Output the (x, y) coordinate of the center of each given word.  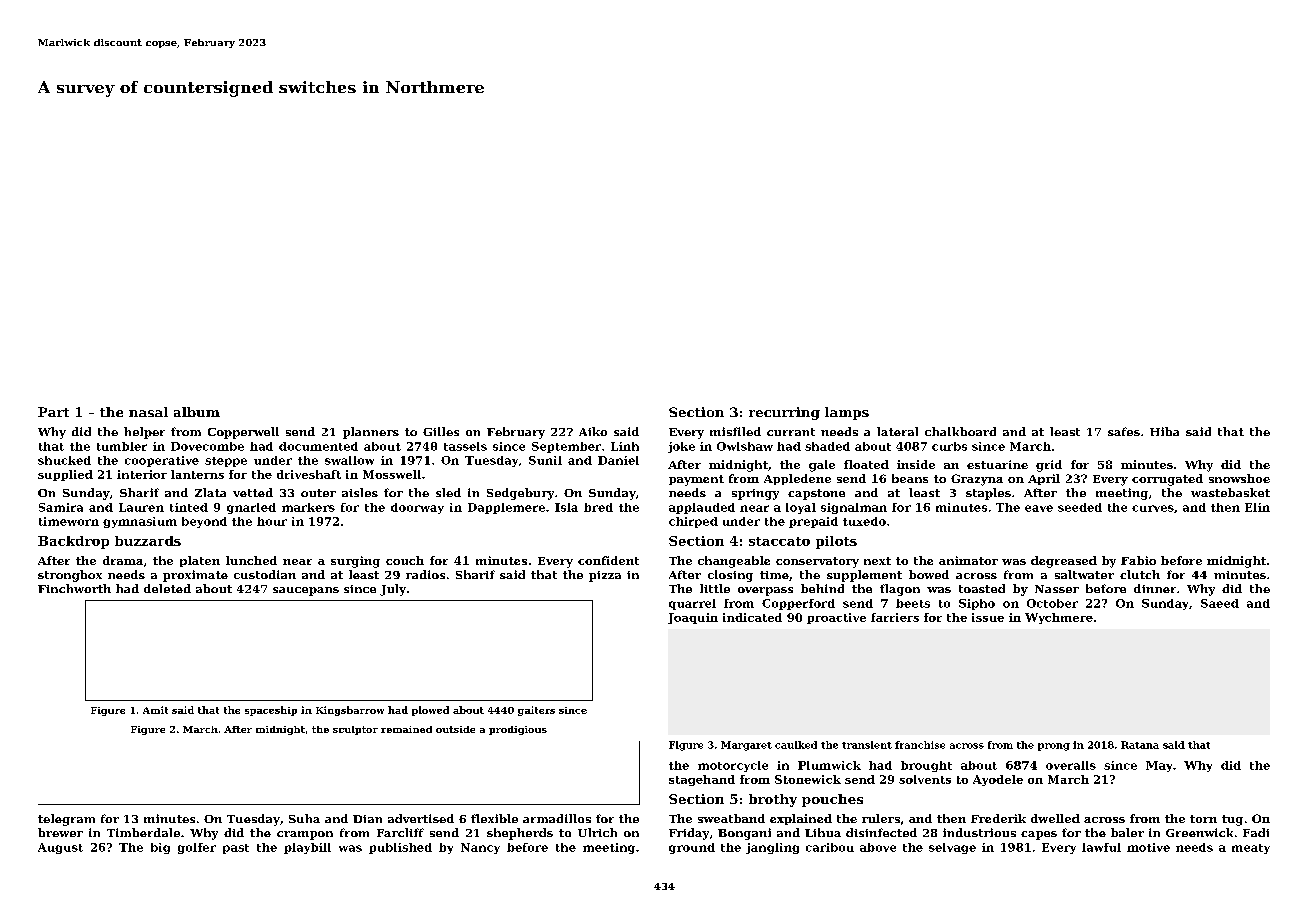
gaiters (536, 711)
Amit (155, 710)
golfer (197, 848)
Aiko (593, 431)
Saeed (1220, 603)
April (1044, 479)
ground (692, 848)
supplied (65, 475)
